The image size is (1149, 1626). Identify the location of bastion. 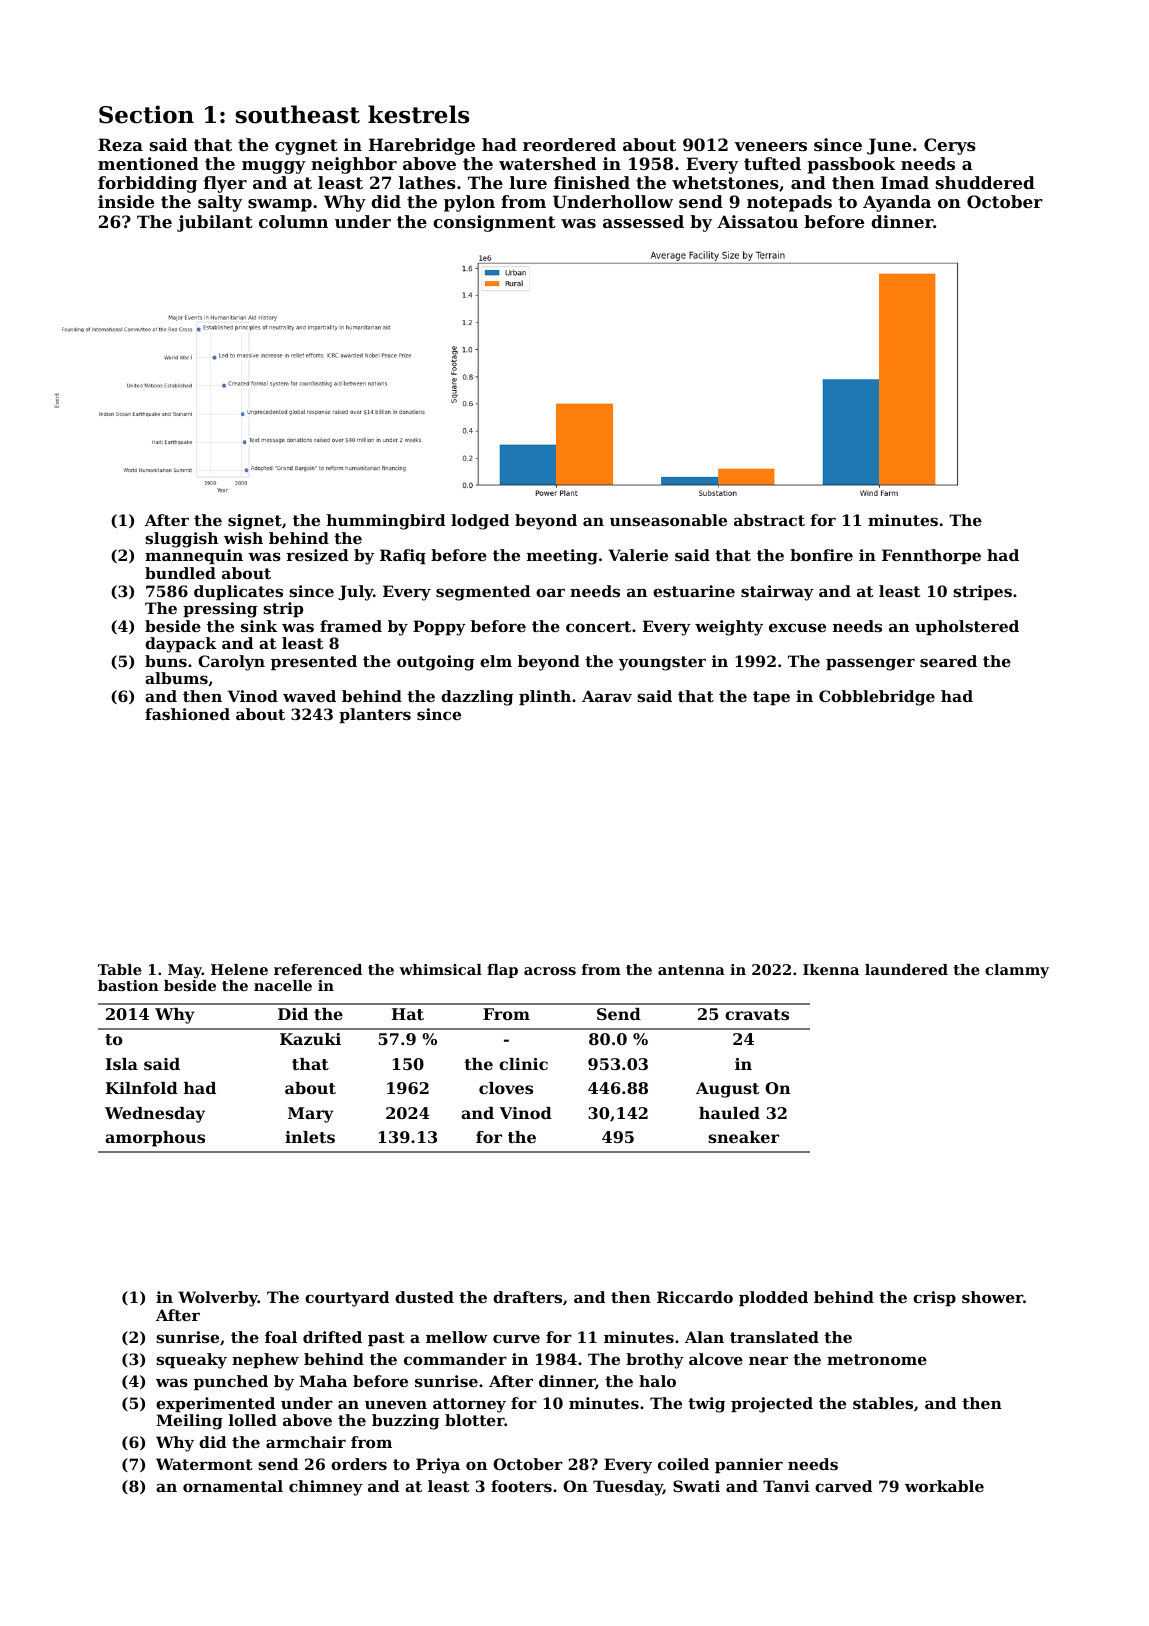
(128, 985).
